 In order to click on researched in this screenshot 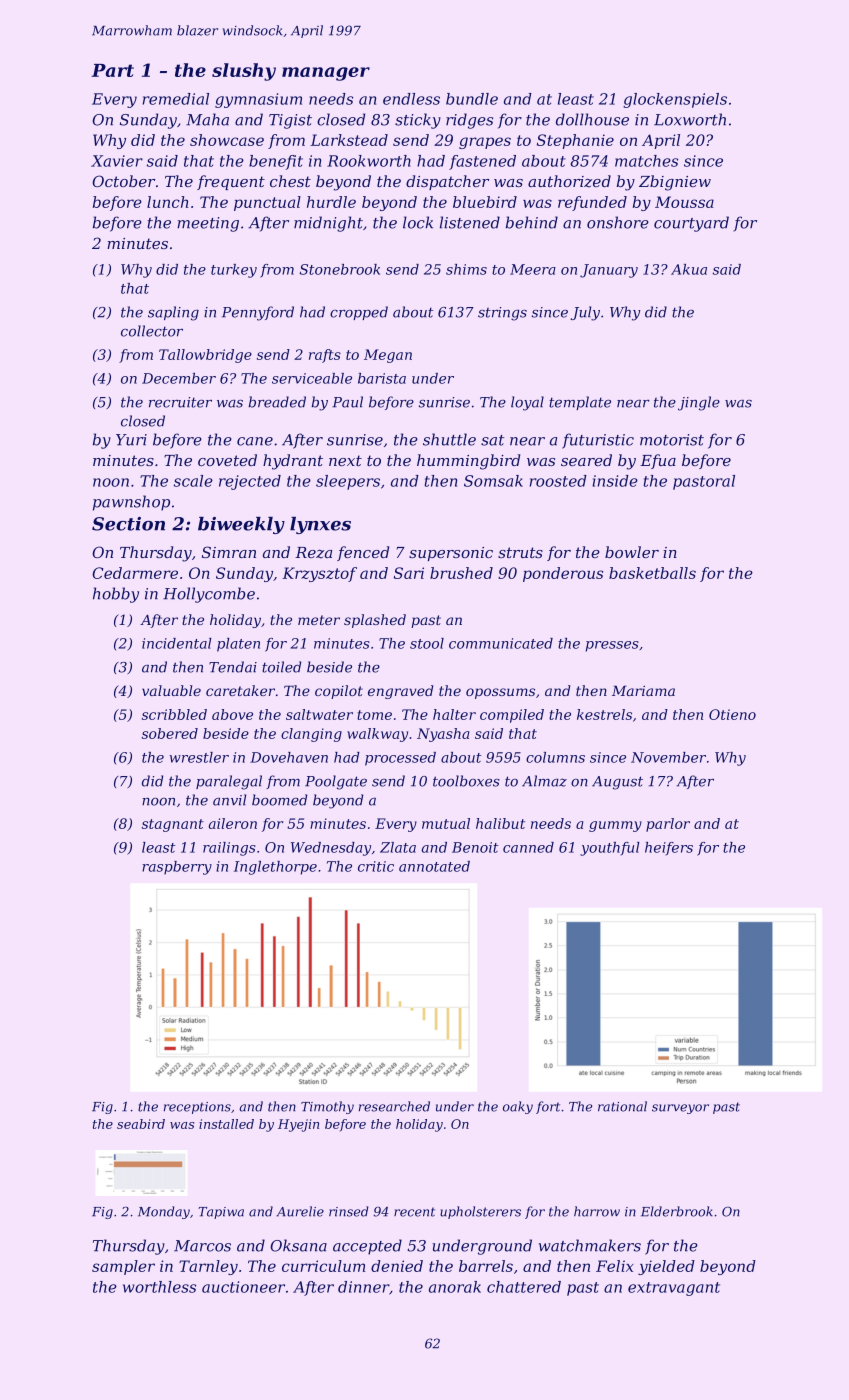, I will do `click(394, 1106)`.
